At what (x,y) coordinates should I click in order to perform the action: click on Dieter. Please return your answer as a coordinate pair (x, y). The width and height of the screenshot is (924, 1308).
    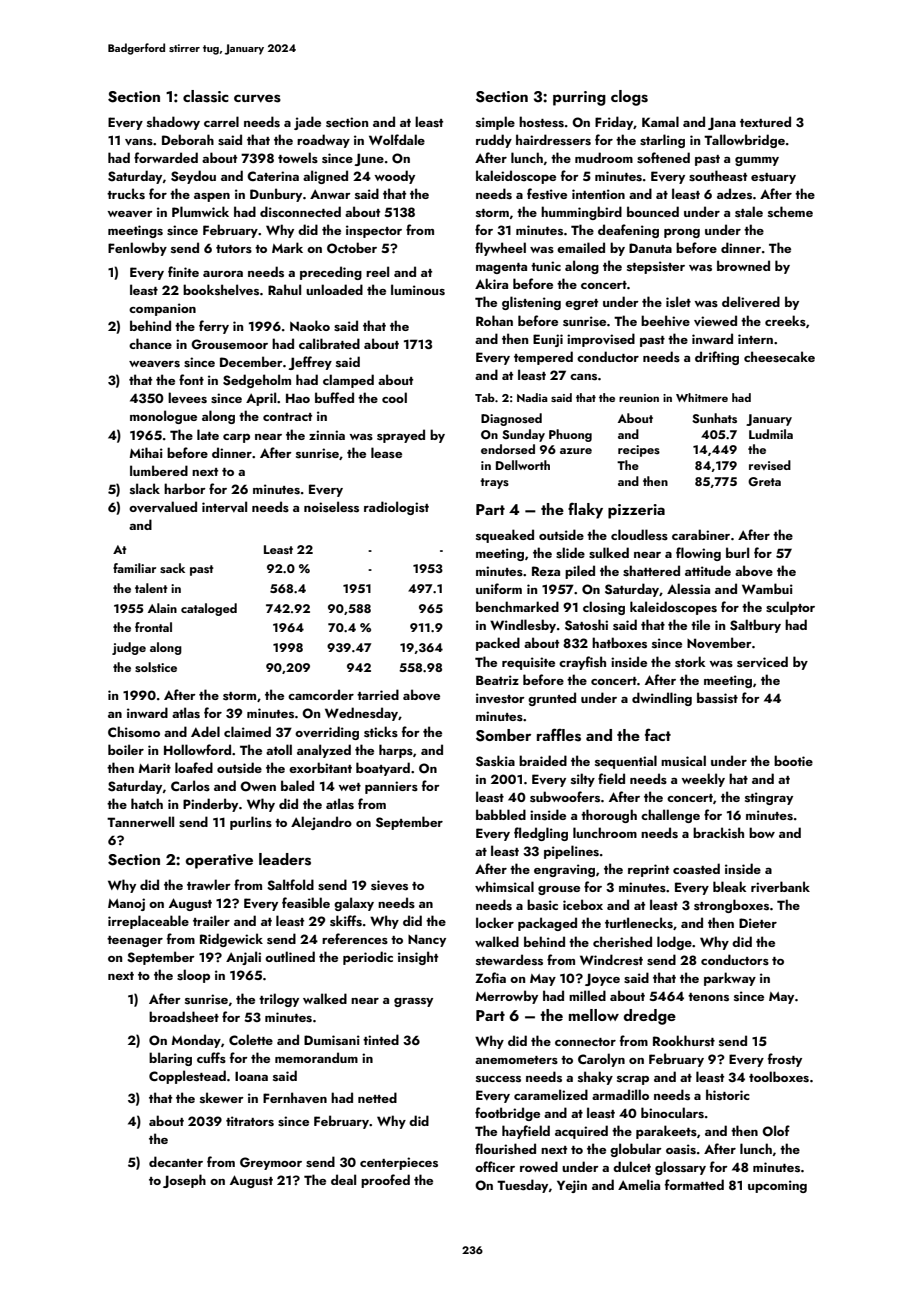
    Looking at the image, I should click on (758, 923).
